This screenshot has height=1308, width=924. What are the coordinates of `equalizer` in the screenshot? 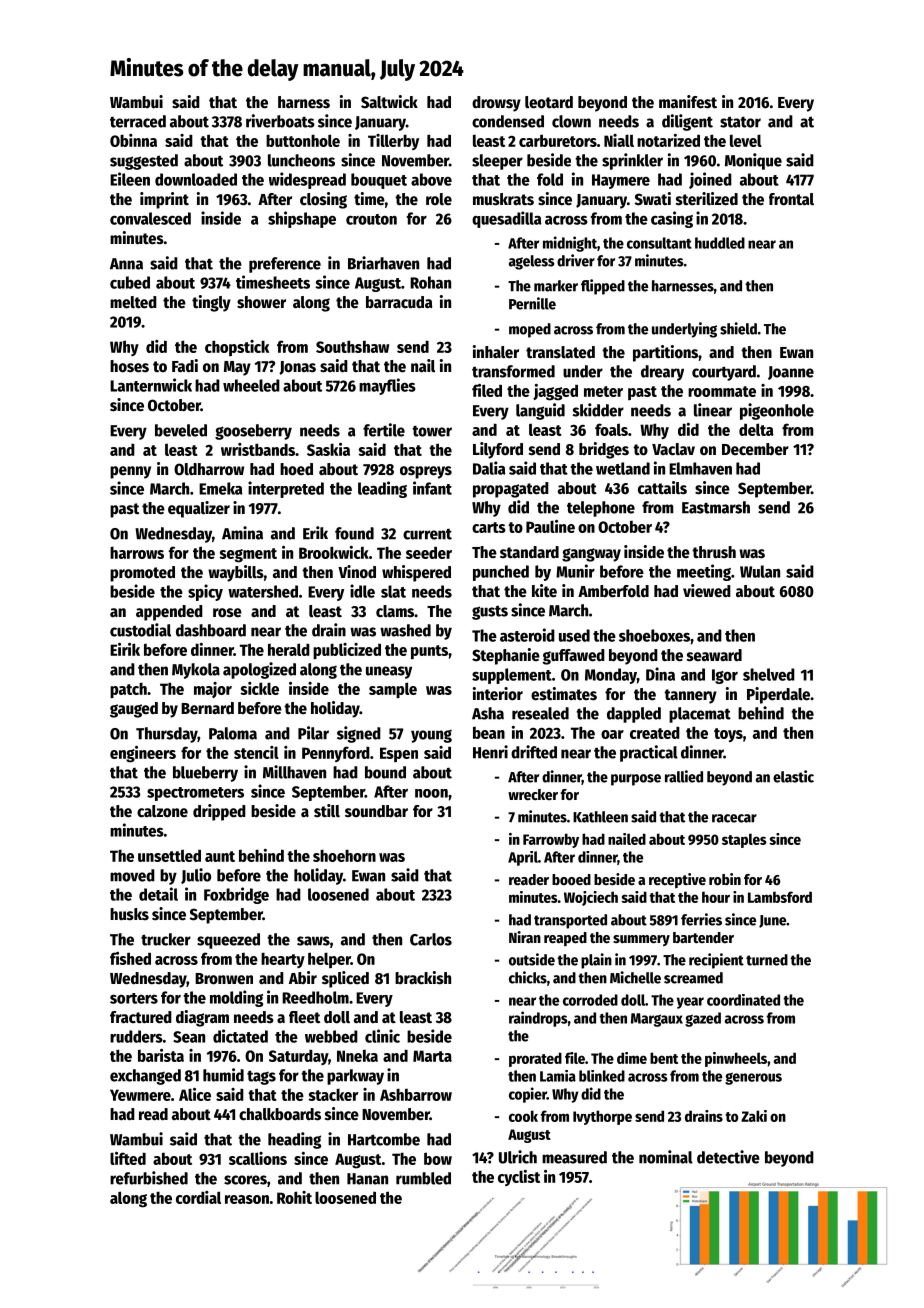 It's located at (199, 509).
